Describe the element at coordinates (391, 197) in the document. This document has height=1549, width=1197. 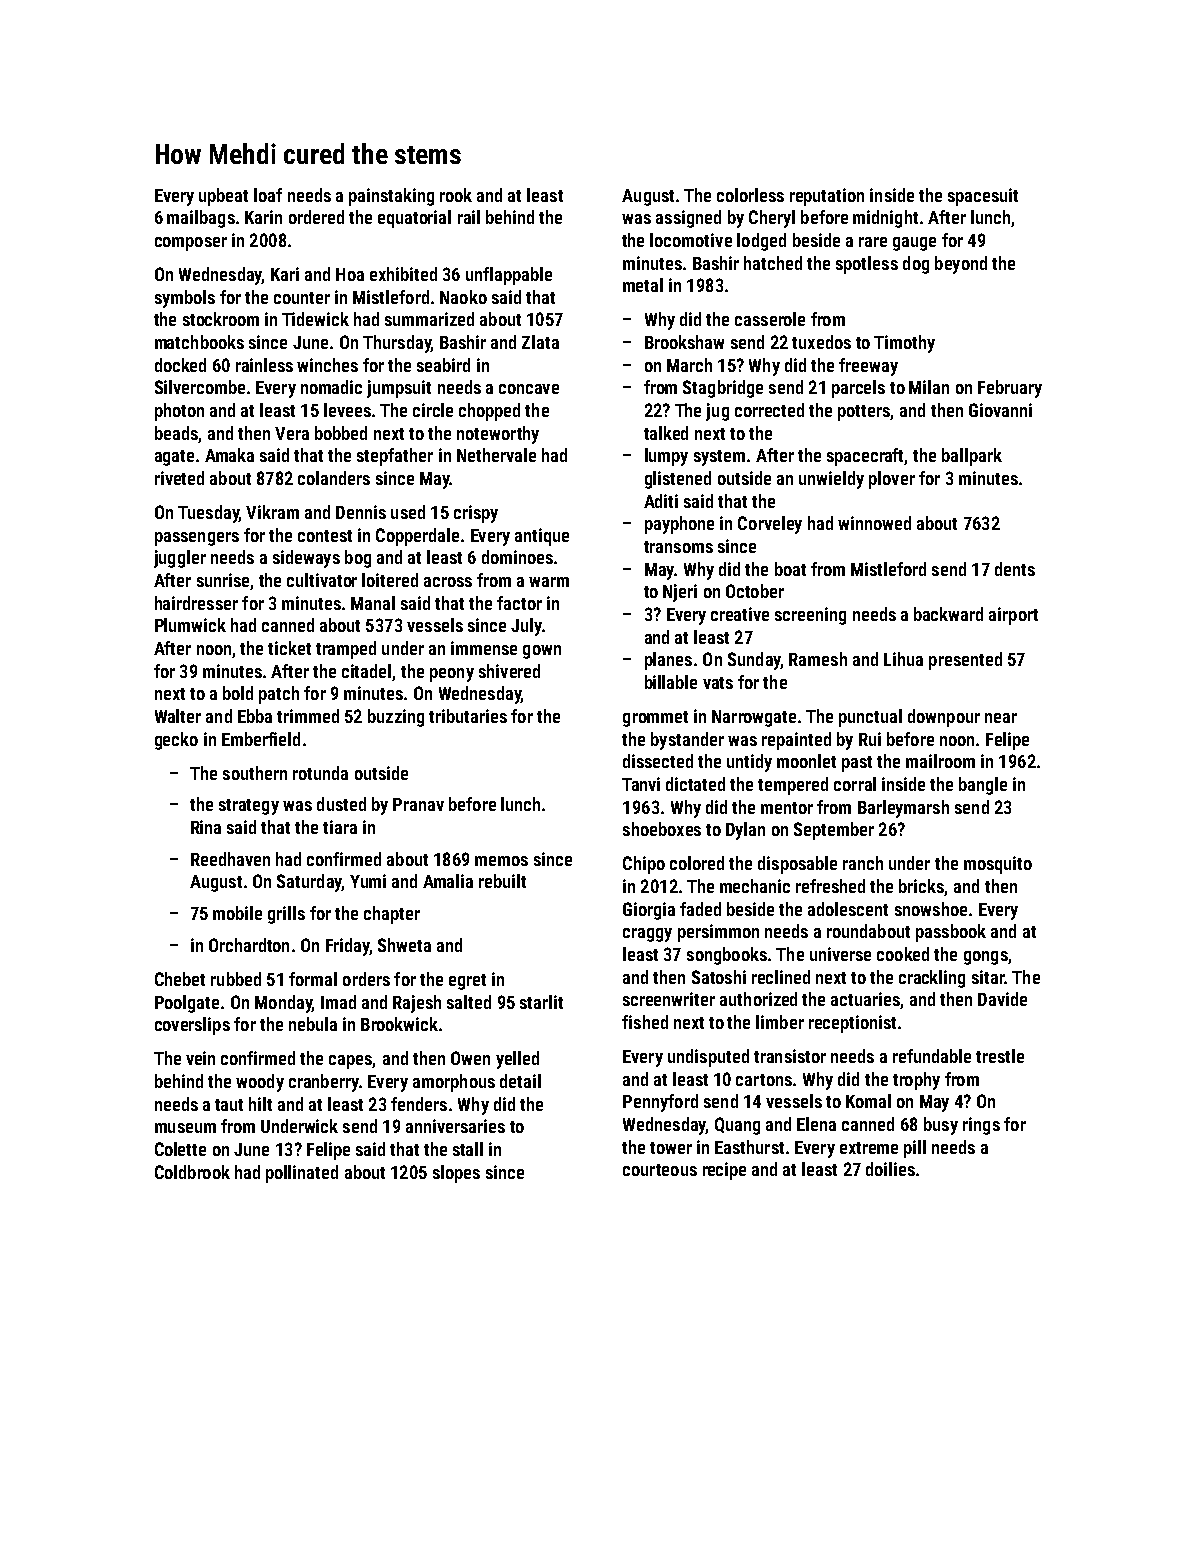
I see `painstaking` at that location.
